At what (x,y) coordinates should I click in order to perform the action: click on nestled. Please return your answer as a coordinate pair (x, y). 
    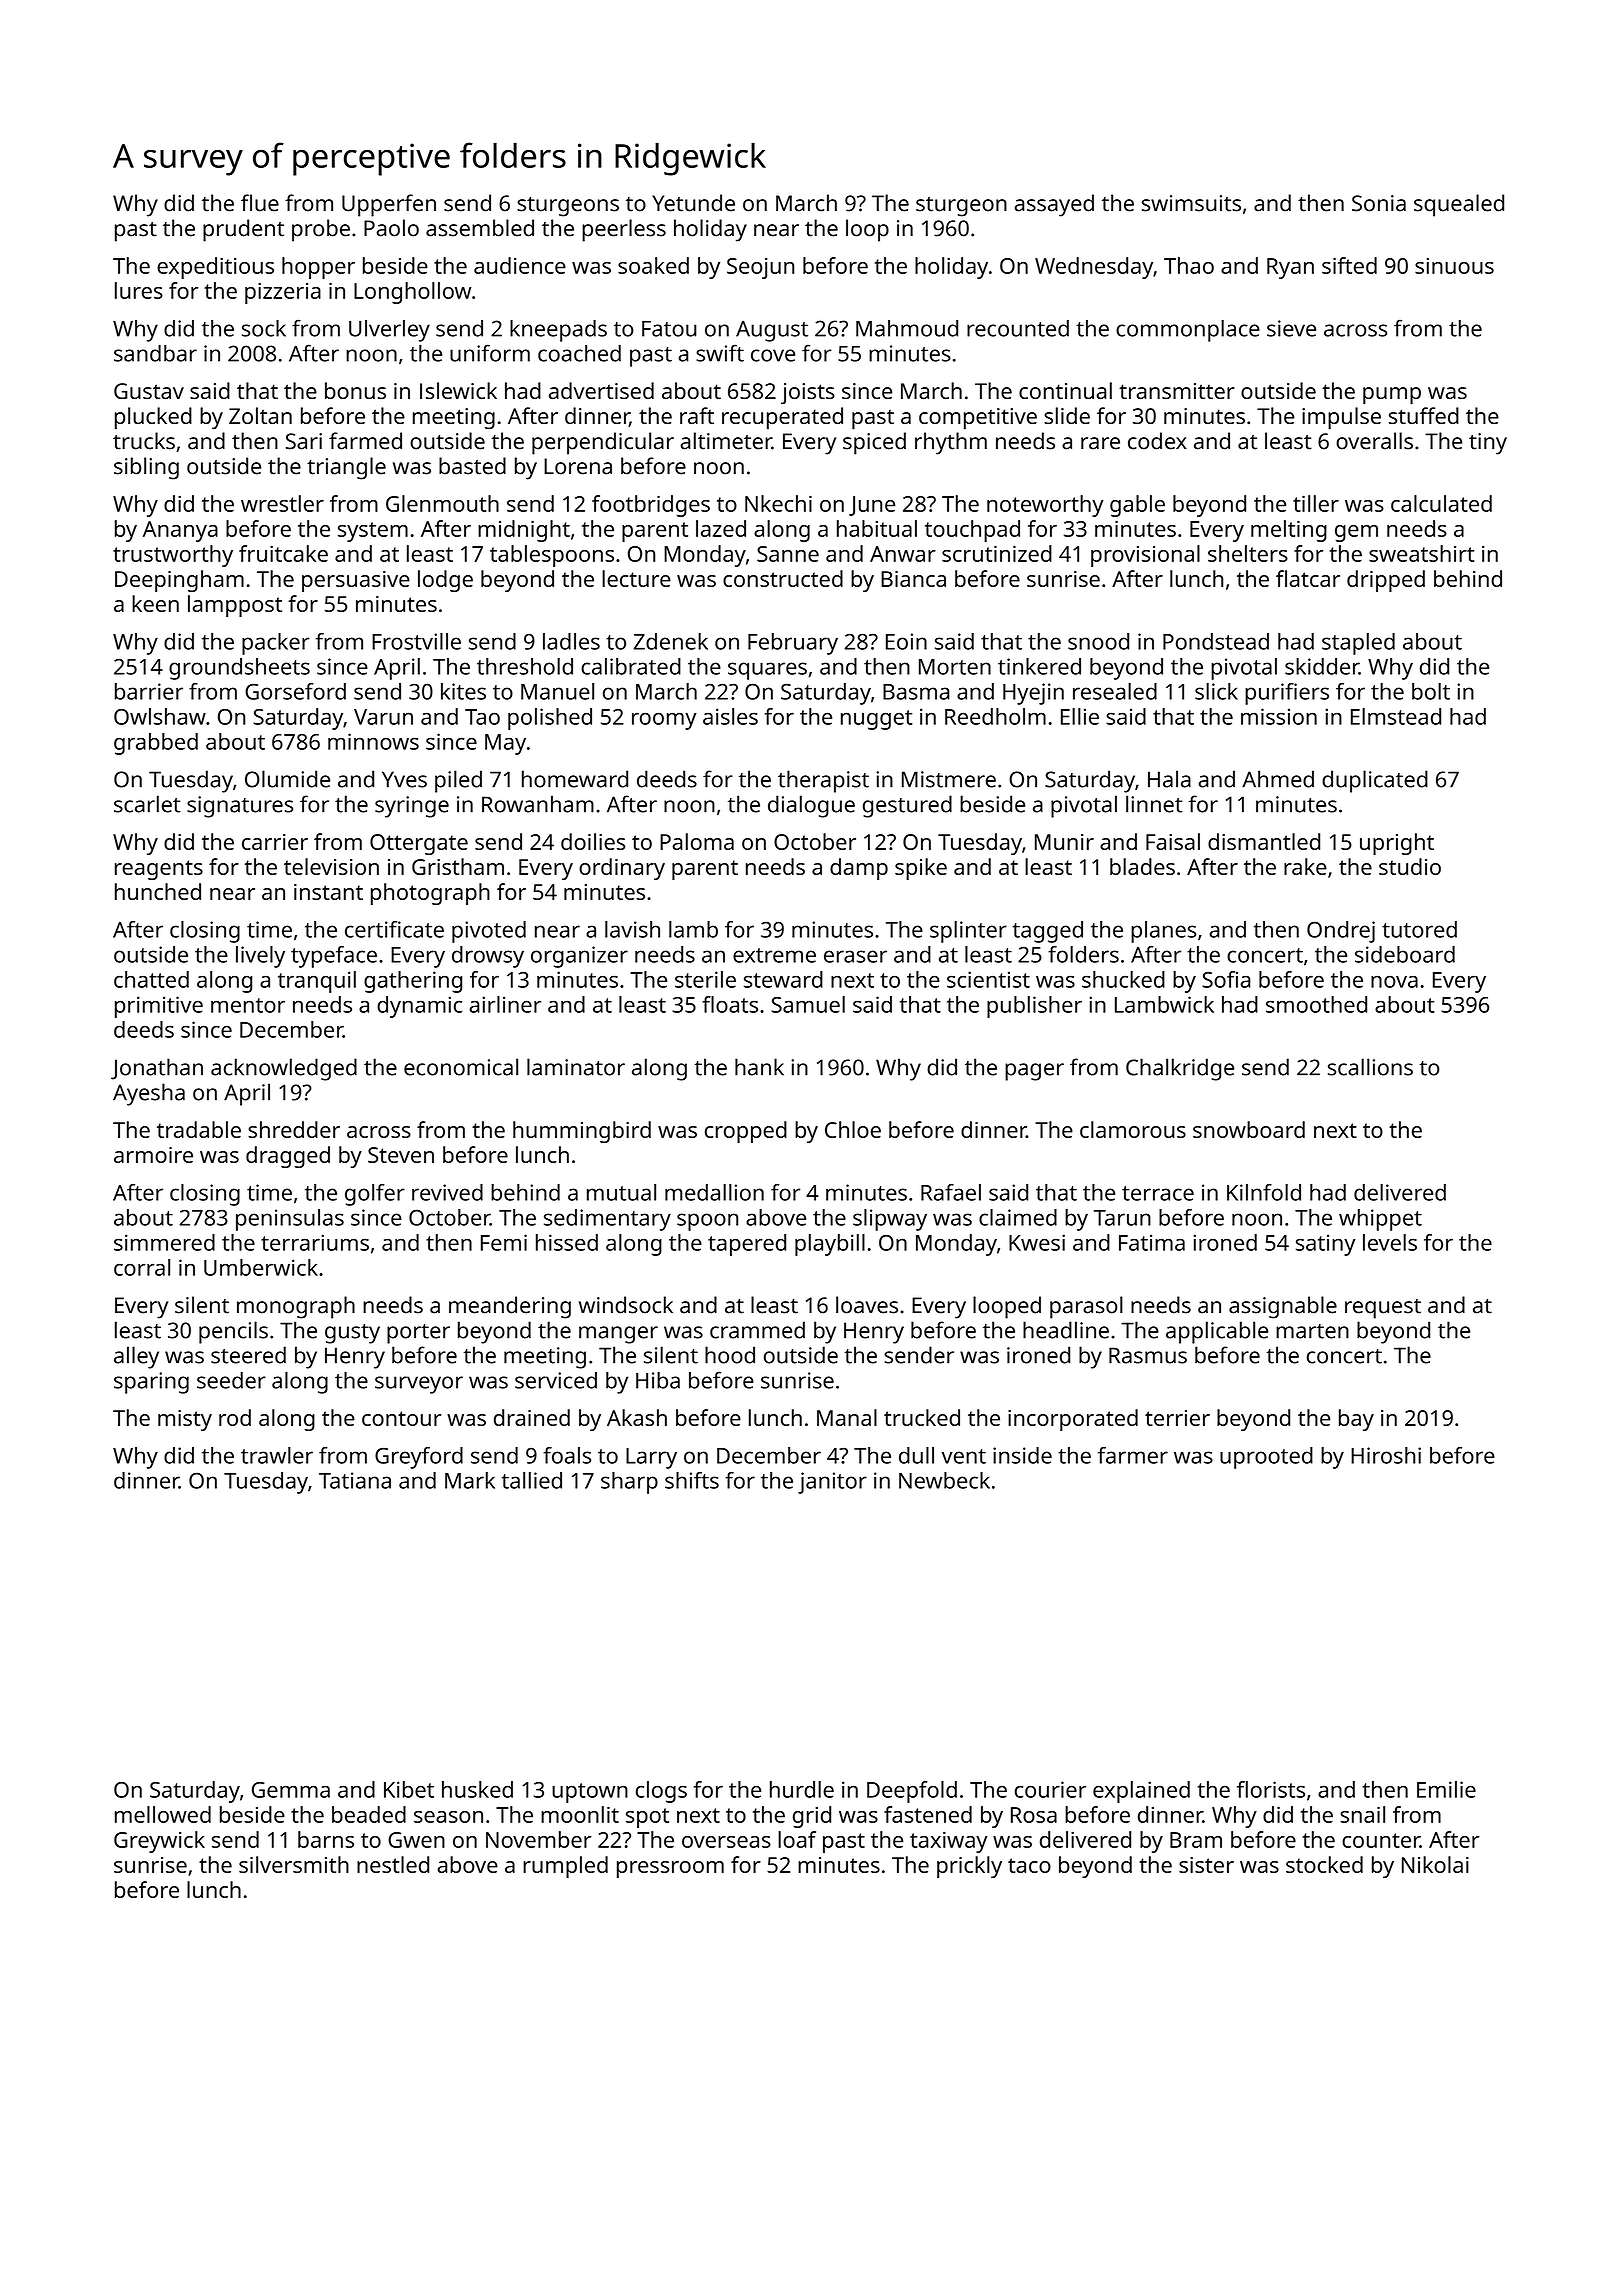
    Looking at the image, I should click on (393, 1864).
